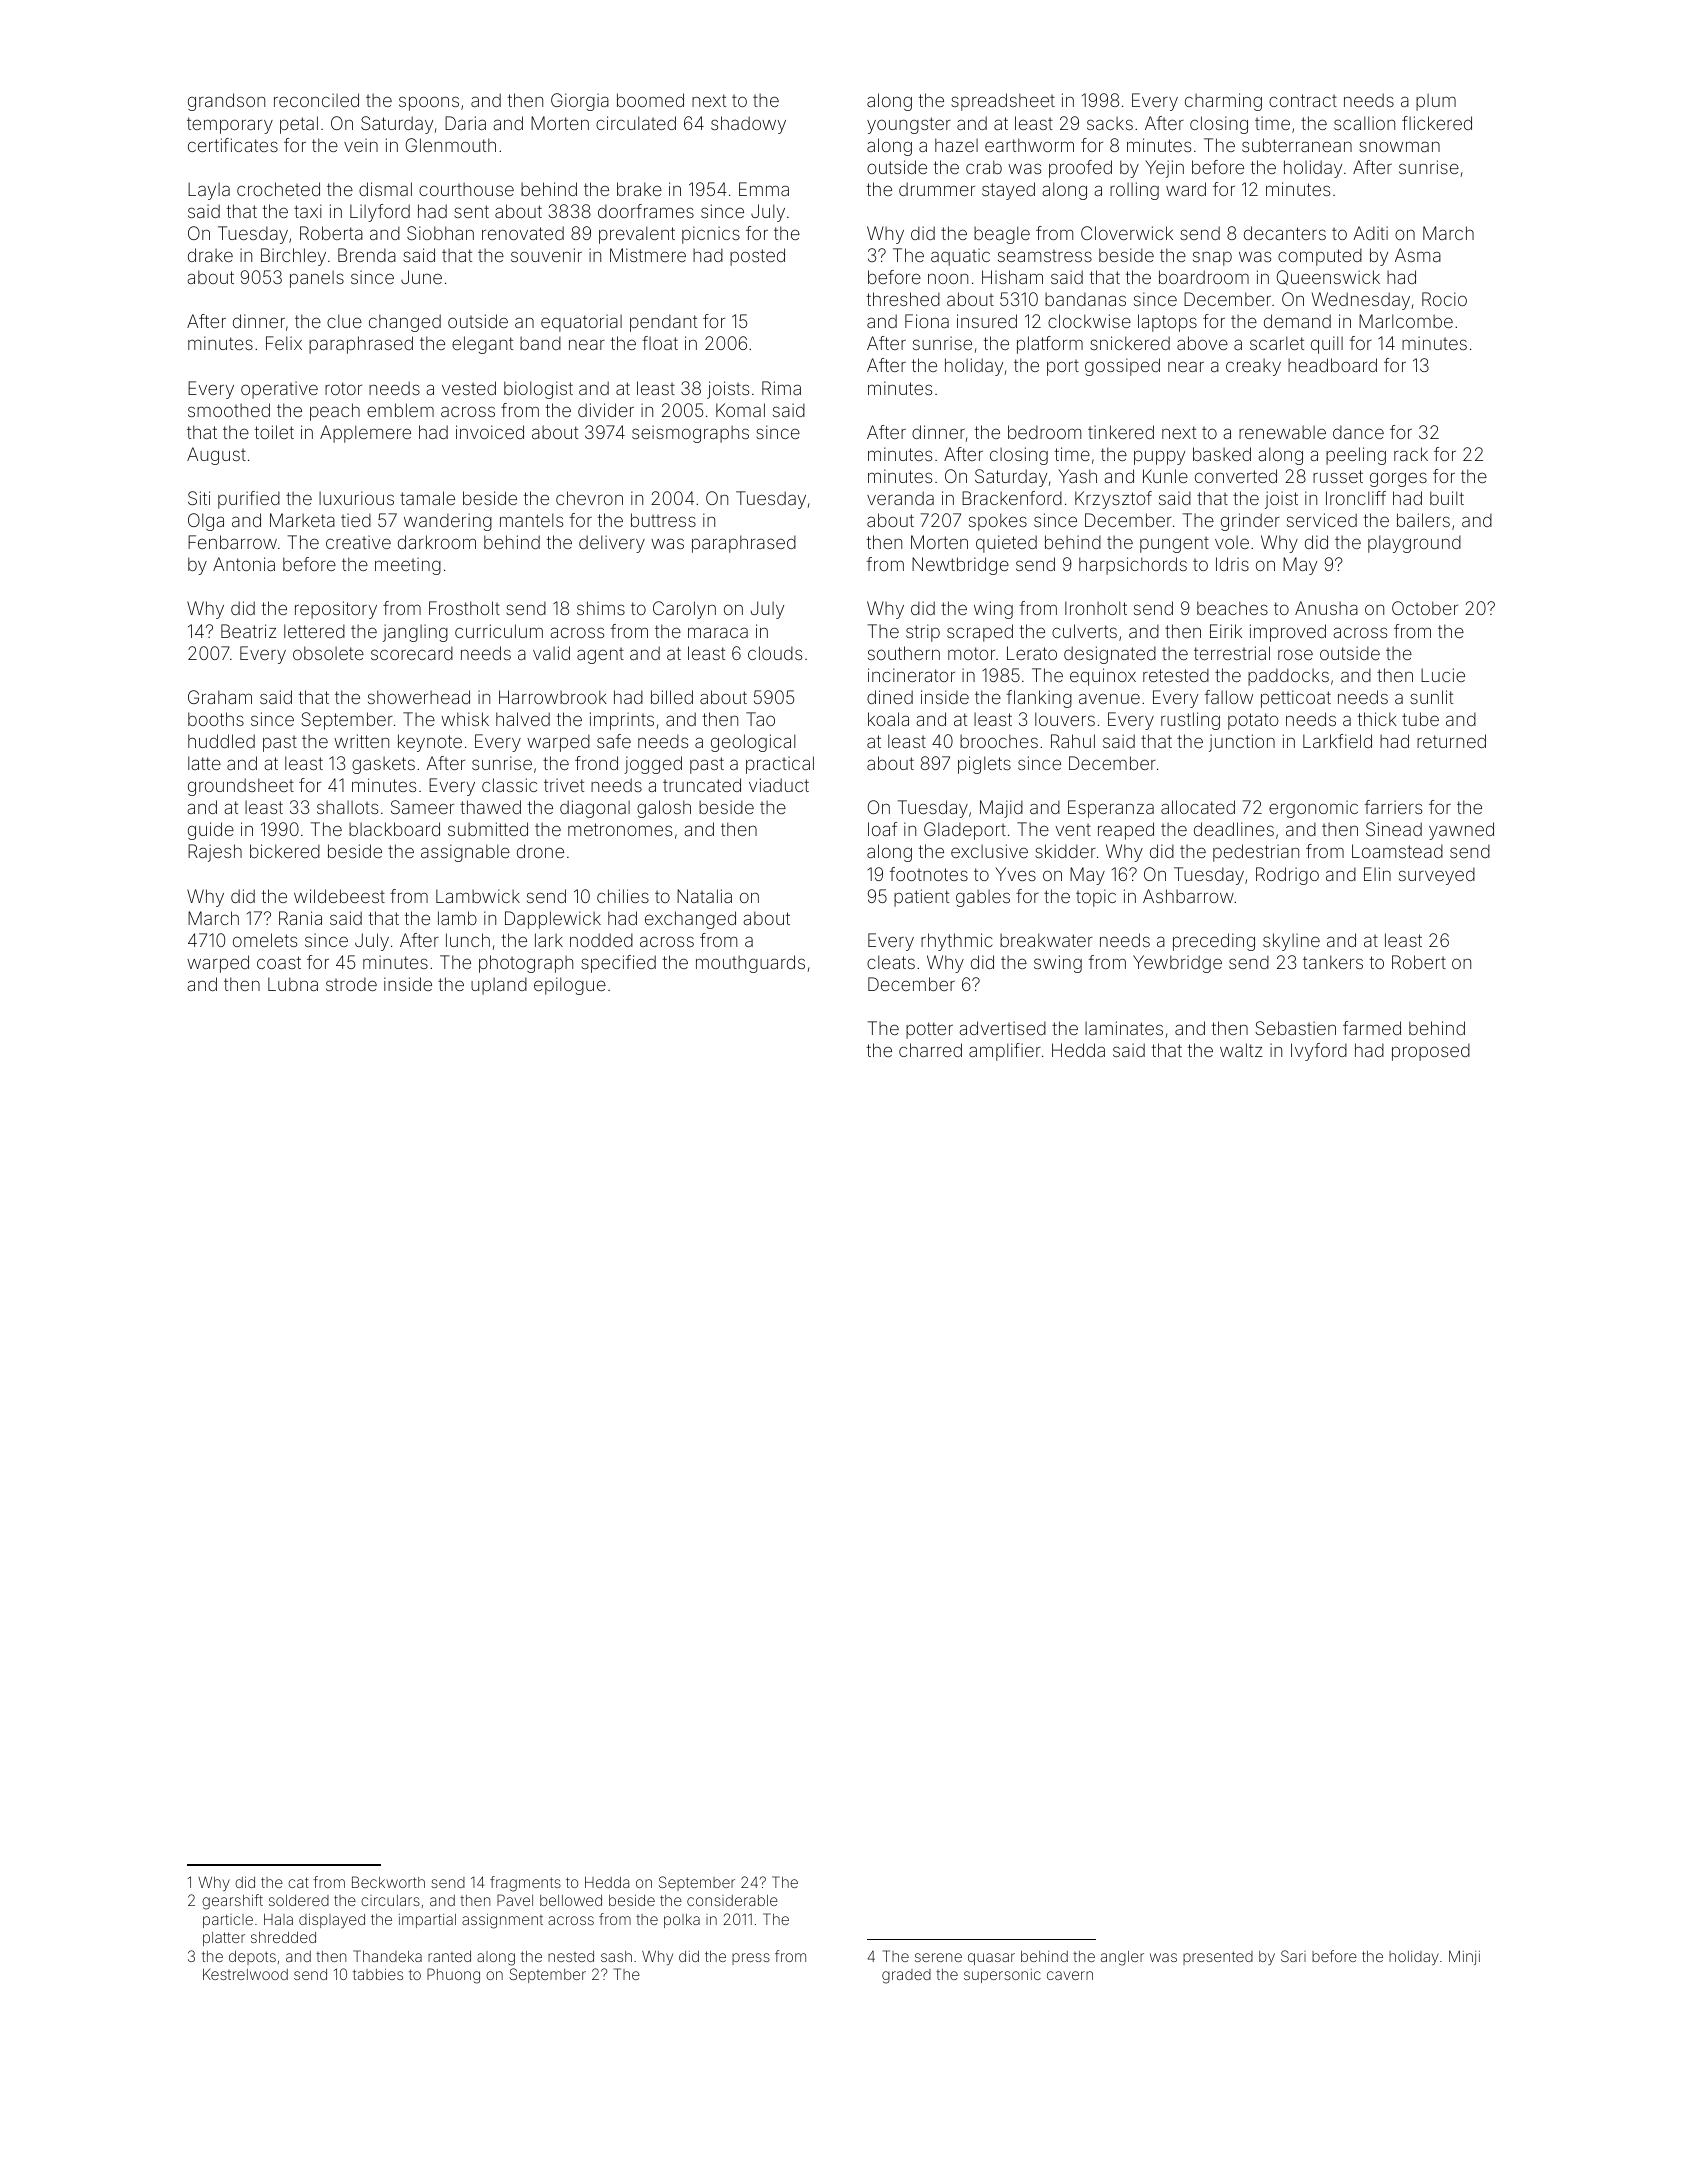 Image resolution: width=1683 pixels, height=2178 pixels. What do you see at coordinates (1293, 1956) in the screenshot?
I see `Sari` at bounding box center [1293, 1956].
